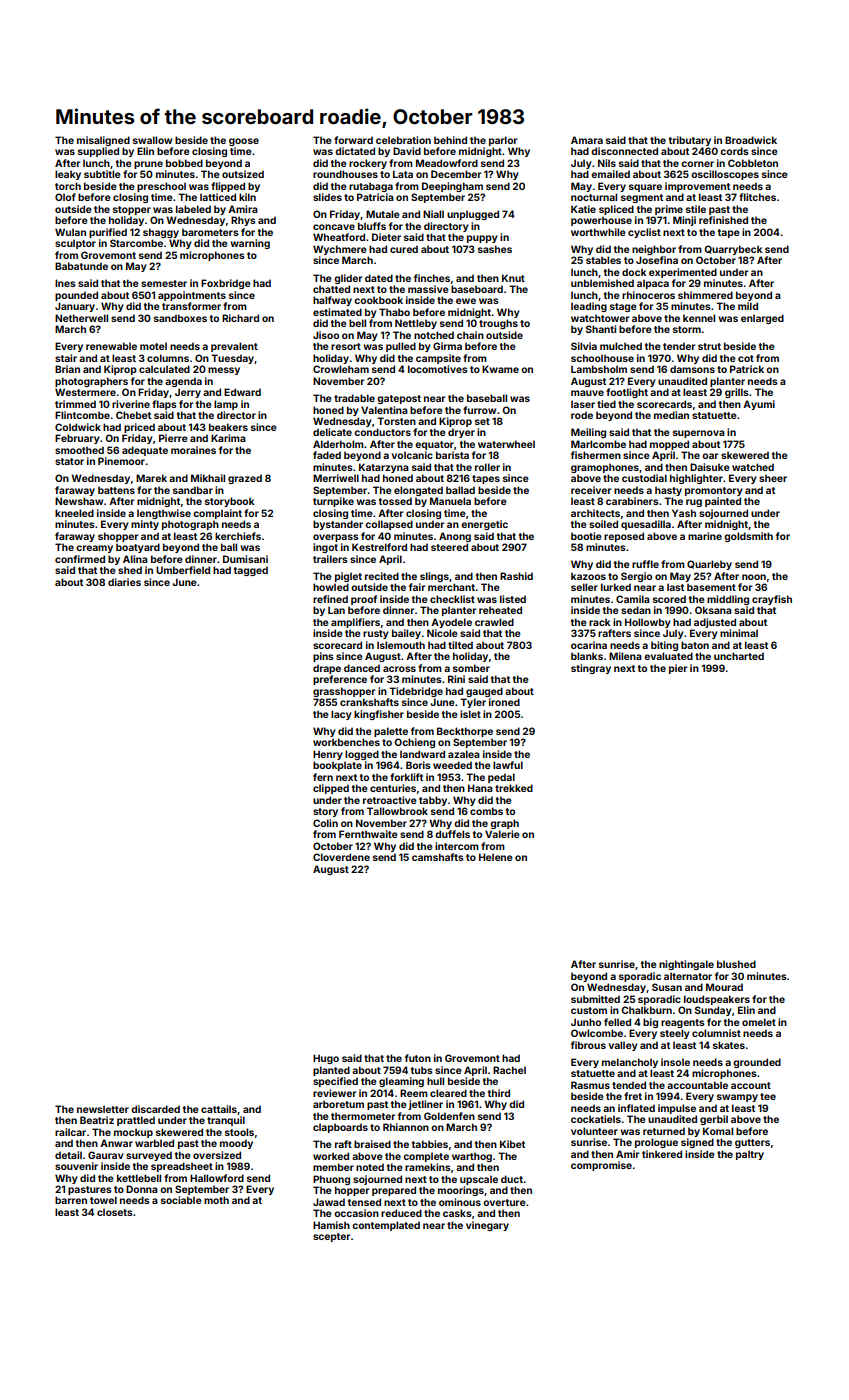 Image resolution: width=849 pixels, height=1400 pixels. What do you see at coordinates (135, 559) in the screenshot?
I see `Alina` at bounding box center [135, 559].
